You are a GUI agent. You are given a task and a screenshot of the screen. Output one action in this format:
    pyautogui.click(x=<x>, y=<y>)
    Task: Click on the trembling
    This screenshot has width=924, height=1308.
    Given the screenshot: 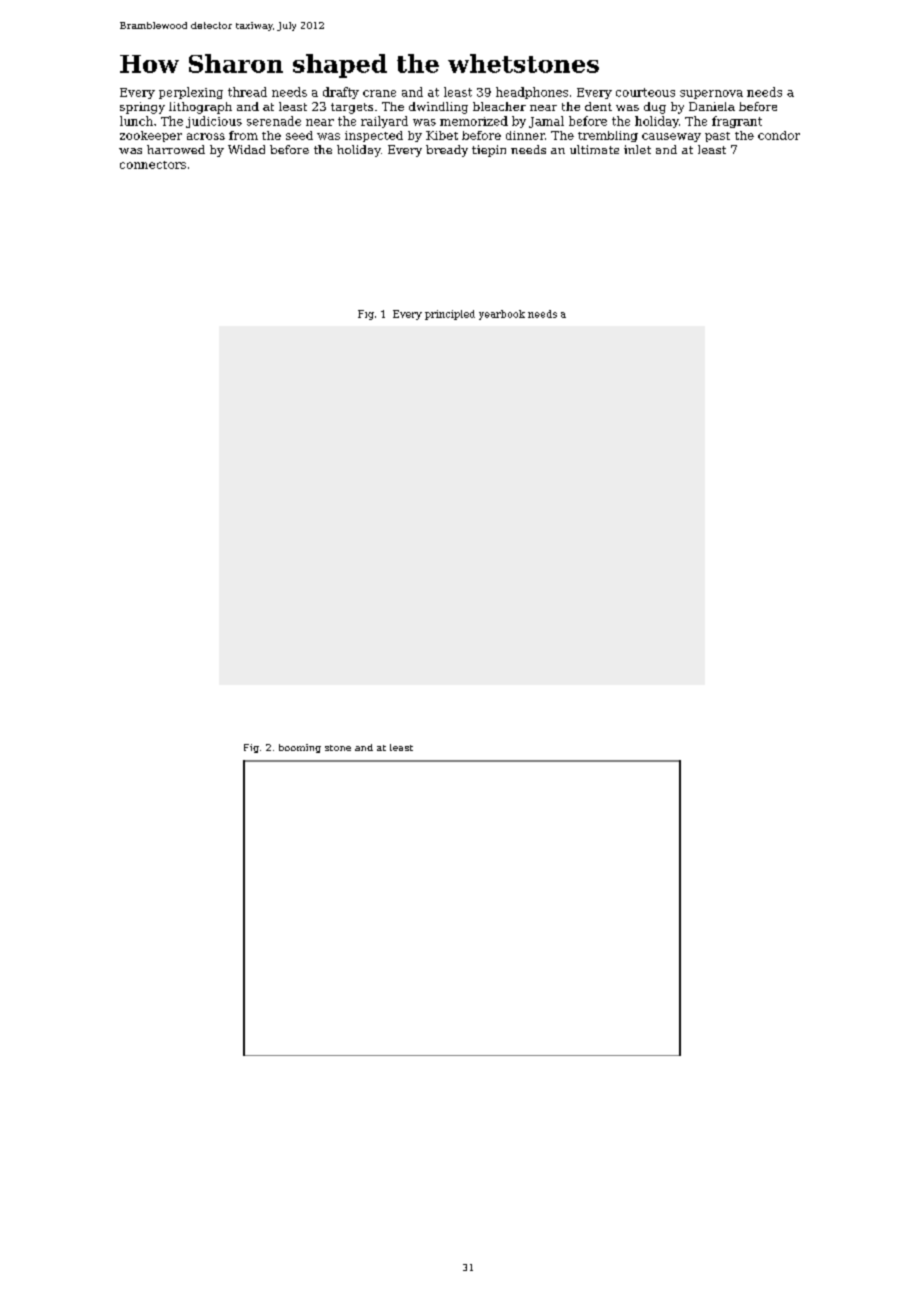 What is the action you would take?
    pyautogui.click(x=608, y=136)
